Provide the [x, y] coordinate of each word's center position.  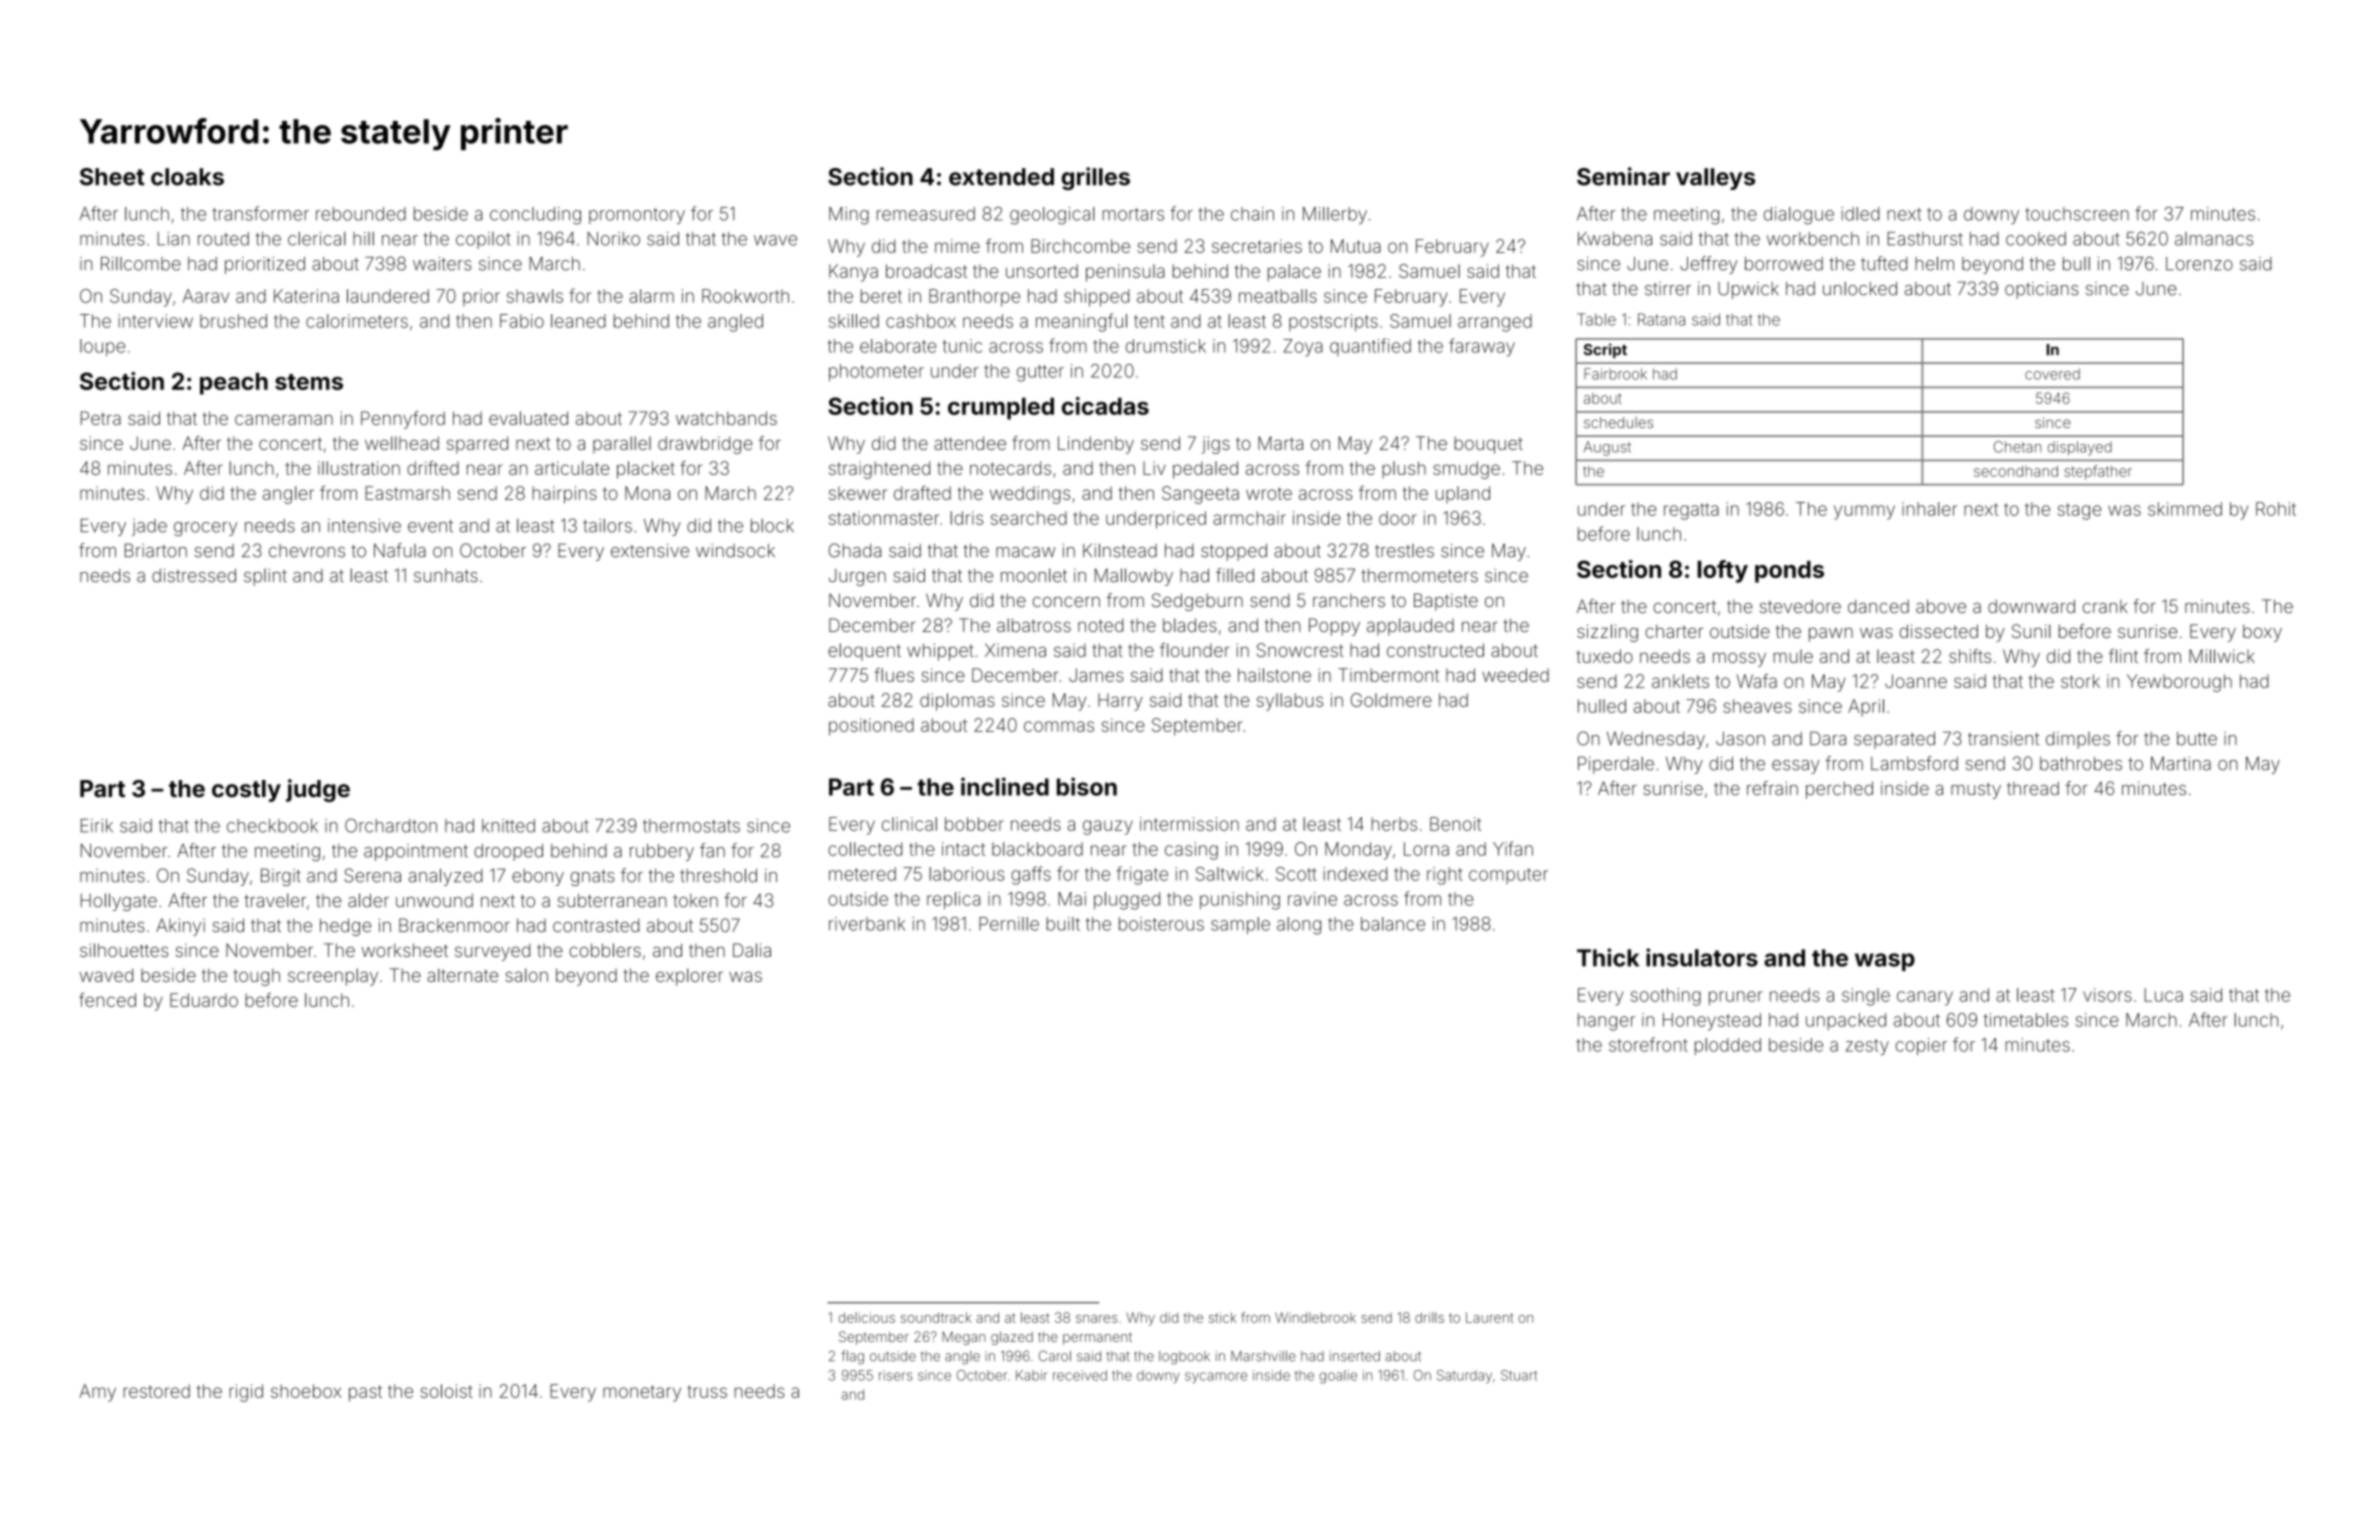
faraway [1482, 347]
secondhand [2016, 471]
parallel [622, 445]
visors [2107, 995]
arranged [1495, 323]
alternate [462, 975]
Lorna [1426, 849]
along [1299, 926]
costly [246, 791]
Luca [2164, 995]
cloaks [187, 177]
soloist [446, 1391]
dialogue [1799, 216]
